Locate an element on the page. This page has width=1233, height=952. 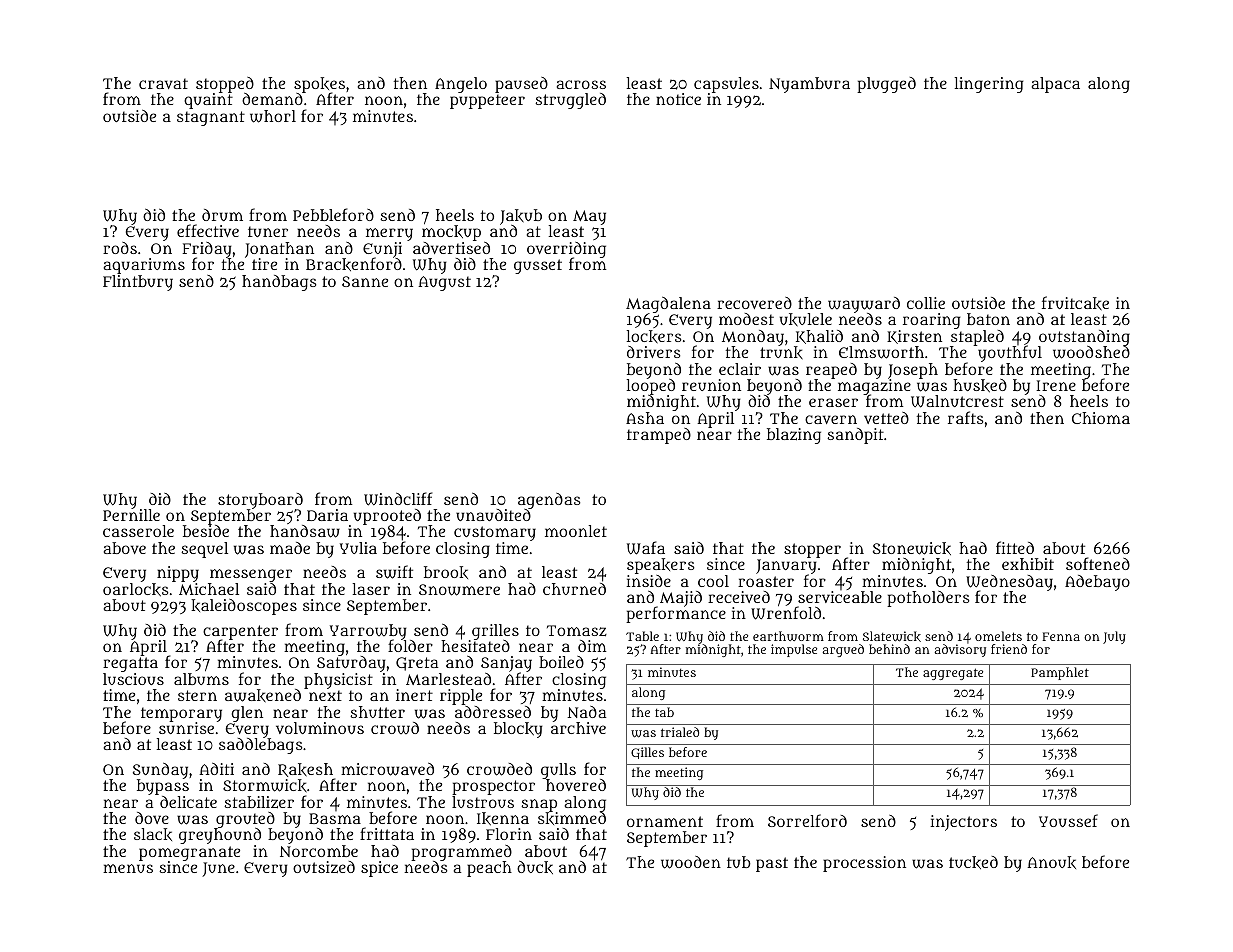
agendas is located at coordinates (549, 501).
